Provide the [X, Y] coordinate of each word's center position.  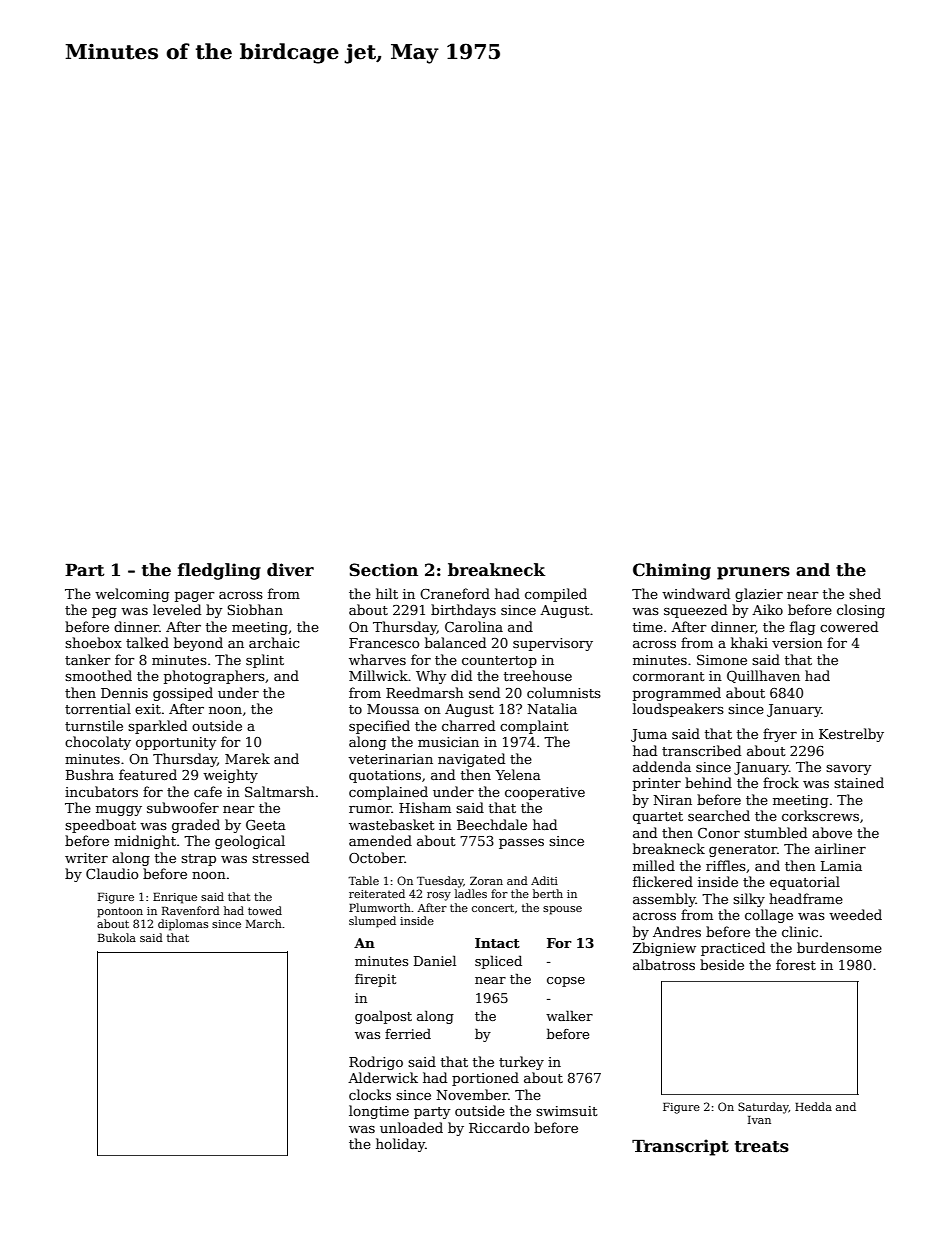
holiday [400, 1145]
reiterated [377, 893]
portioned [485, 1079]
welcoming [132, 595]
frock [781, 782]
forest [796, 964]
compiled [556, 595]
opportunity [176, 743]
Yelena [518, 774]
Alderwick [383, 1077]
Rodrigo [376, 1063]
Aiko [767, 609]
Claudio [112, 873]
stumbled [775, 832]
